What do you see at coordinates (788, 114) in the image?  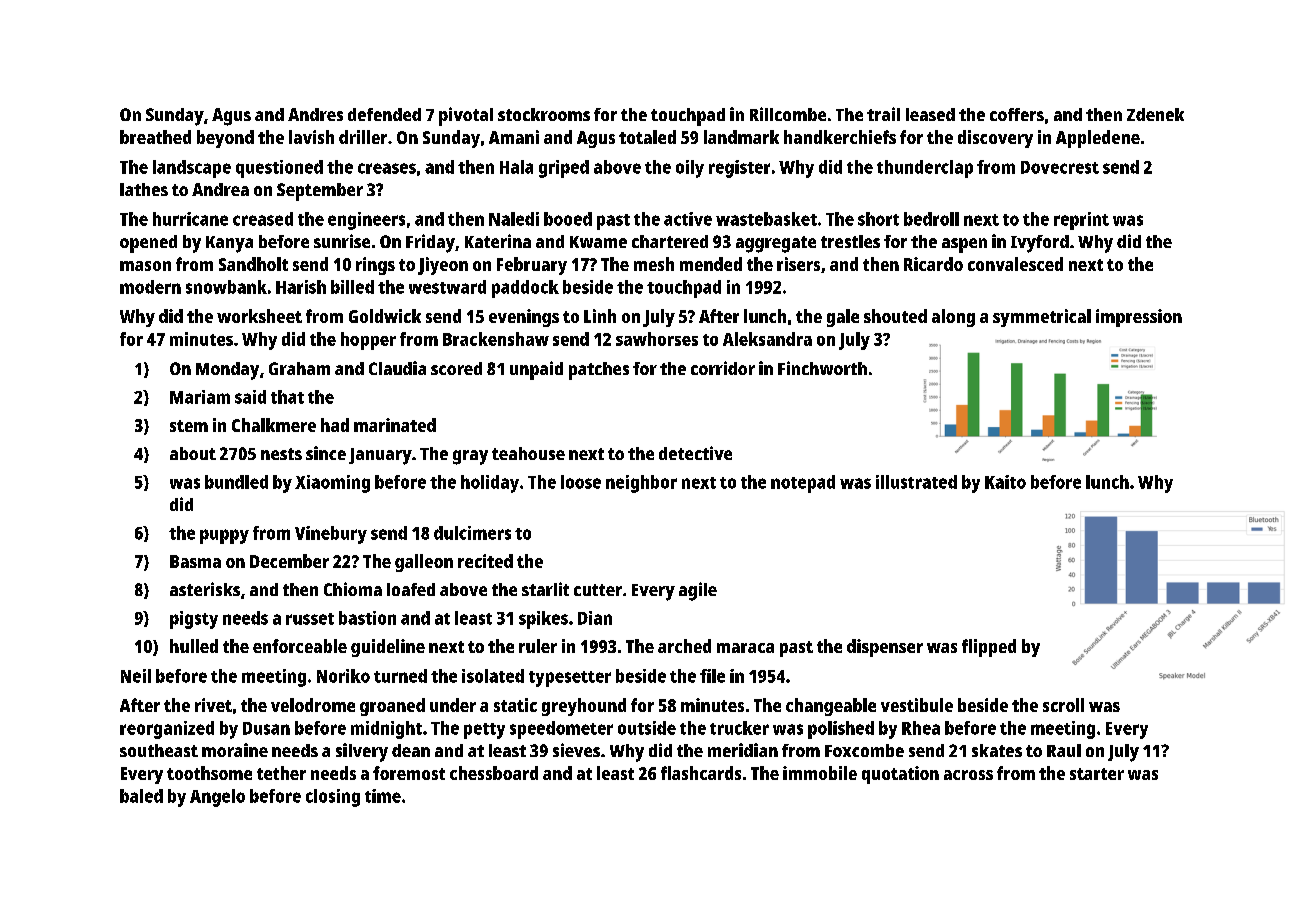 I see `Rillcombe` at bounding box center [788, 114].
